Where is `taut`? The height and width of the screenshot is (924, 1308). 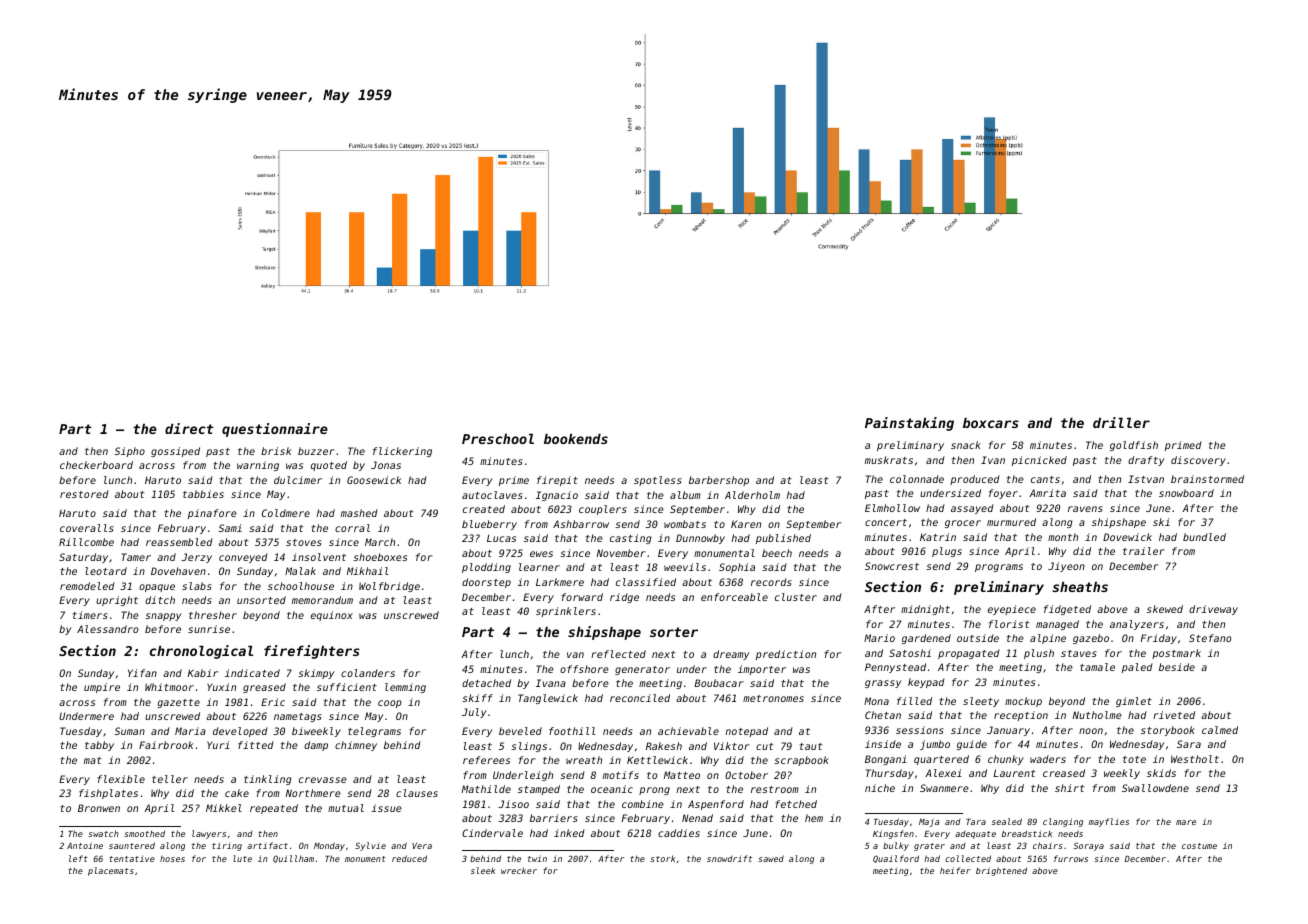
taut is located at coordinates (811, 746).
